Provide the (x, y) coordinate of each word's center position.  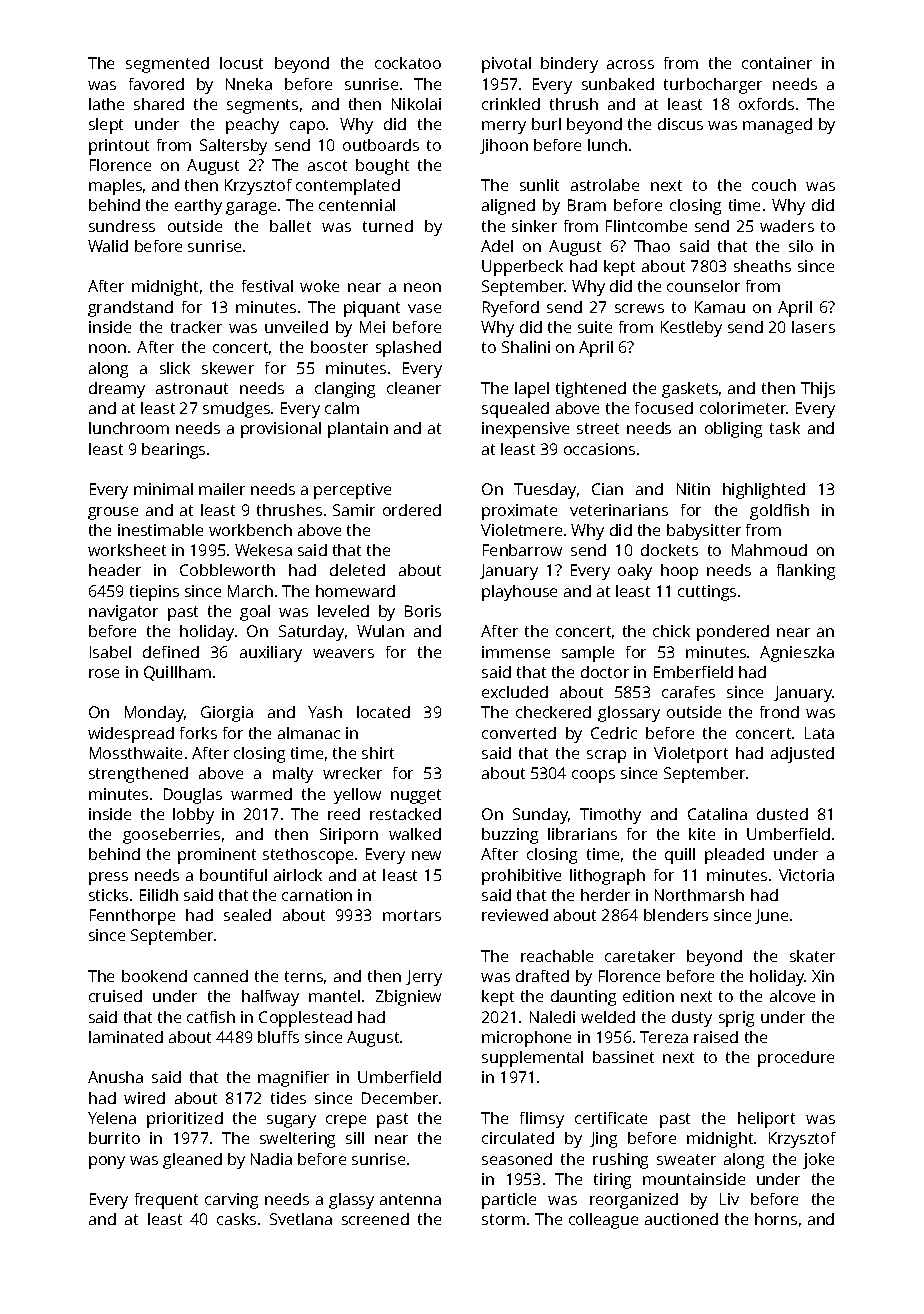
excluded (515, 692)
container (777, 63)
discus (680, 124)
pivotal (506, 65)
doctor (605, 672)
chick (671, 631)
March (250, 591)
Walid (108, 246)
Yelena (112, 1118)
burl (546, 124)
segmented (167, 65)
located (383, 712)
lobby (193, 816)
